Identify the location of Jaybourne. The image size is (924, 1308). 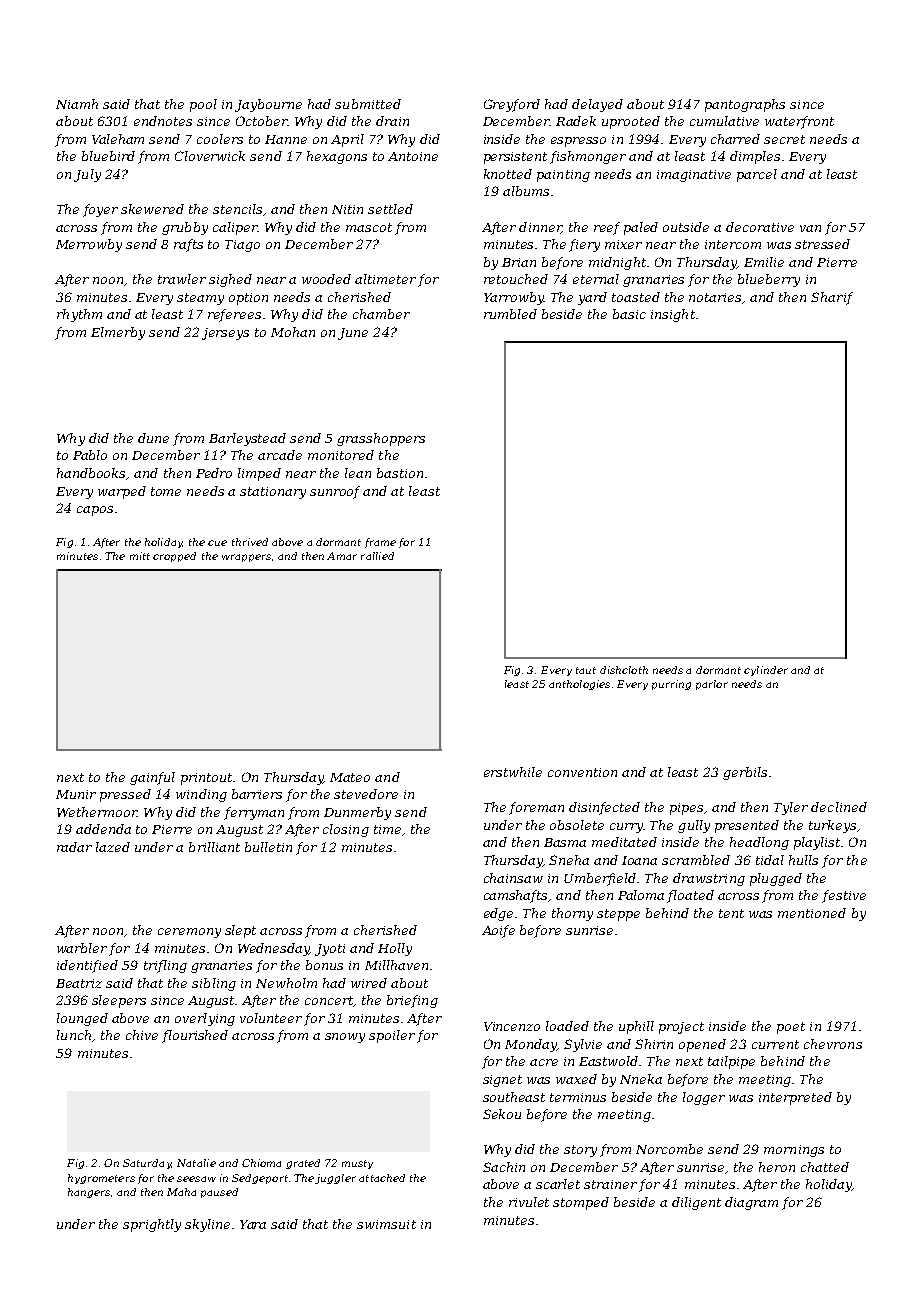
(268, 105).
